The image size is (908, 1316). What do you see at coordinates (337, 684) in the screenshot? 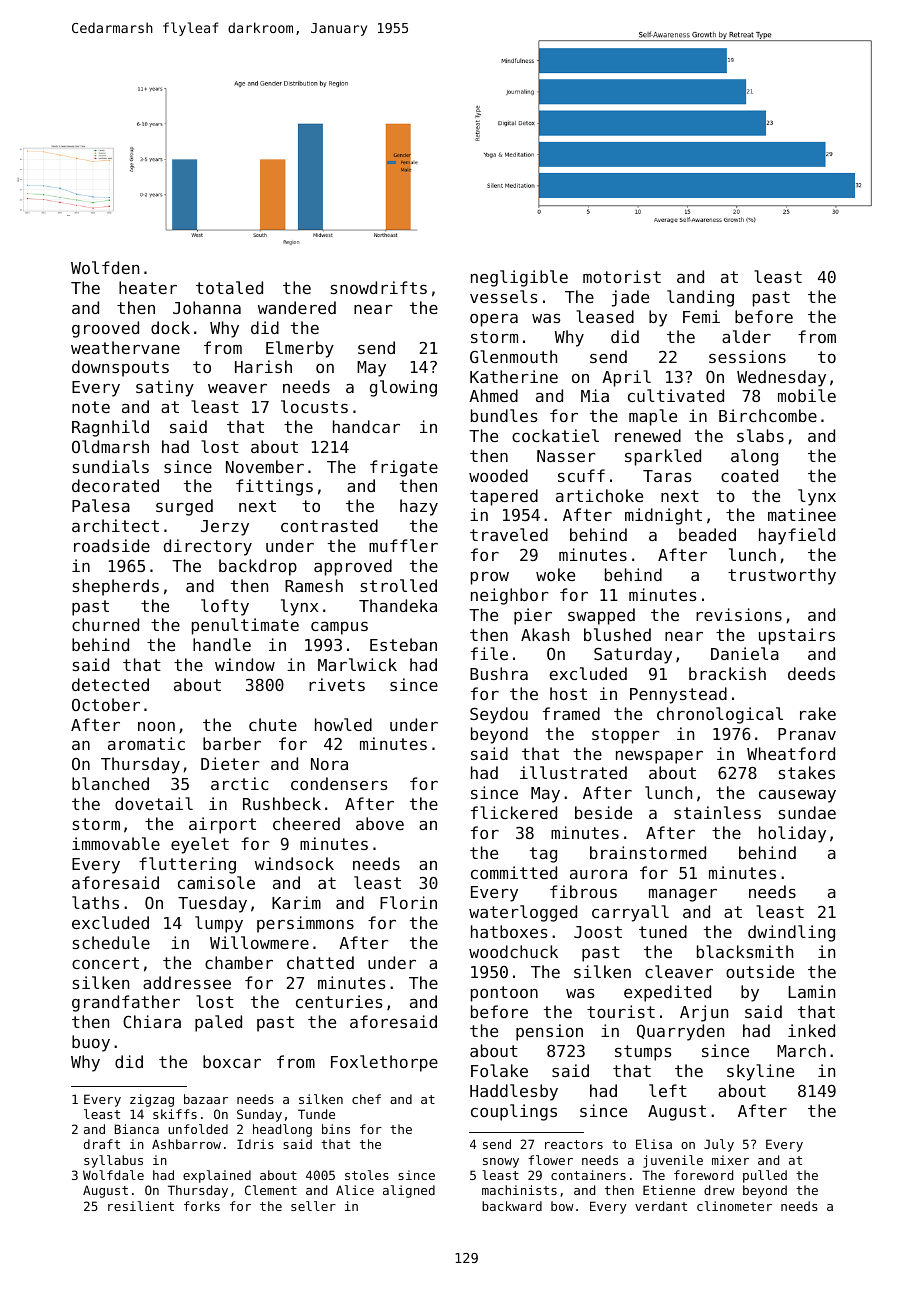
I see `rivets` at bounding box center [337, 684].
